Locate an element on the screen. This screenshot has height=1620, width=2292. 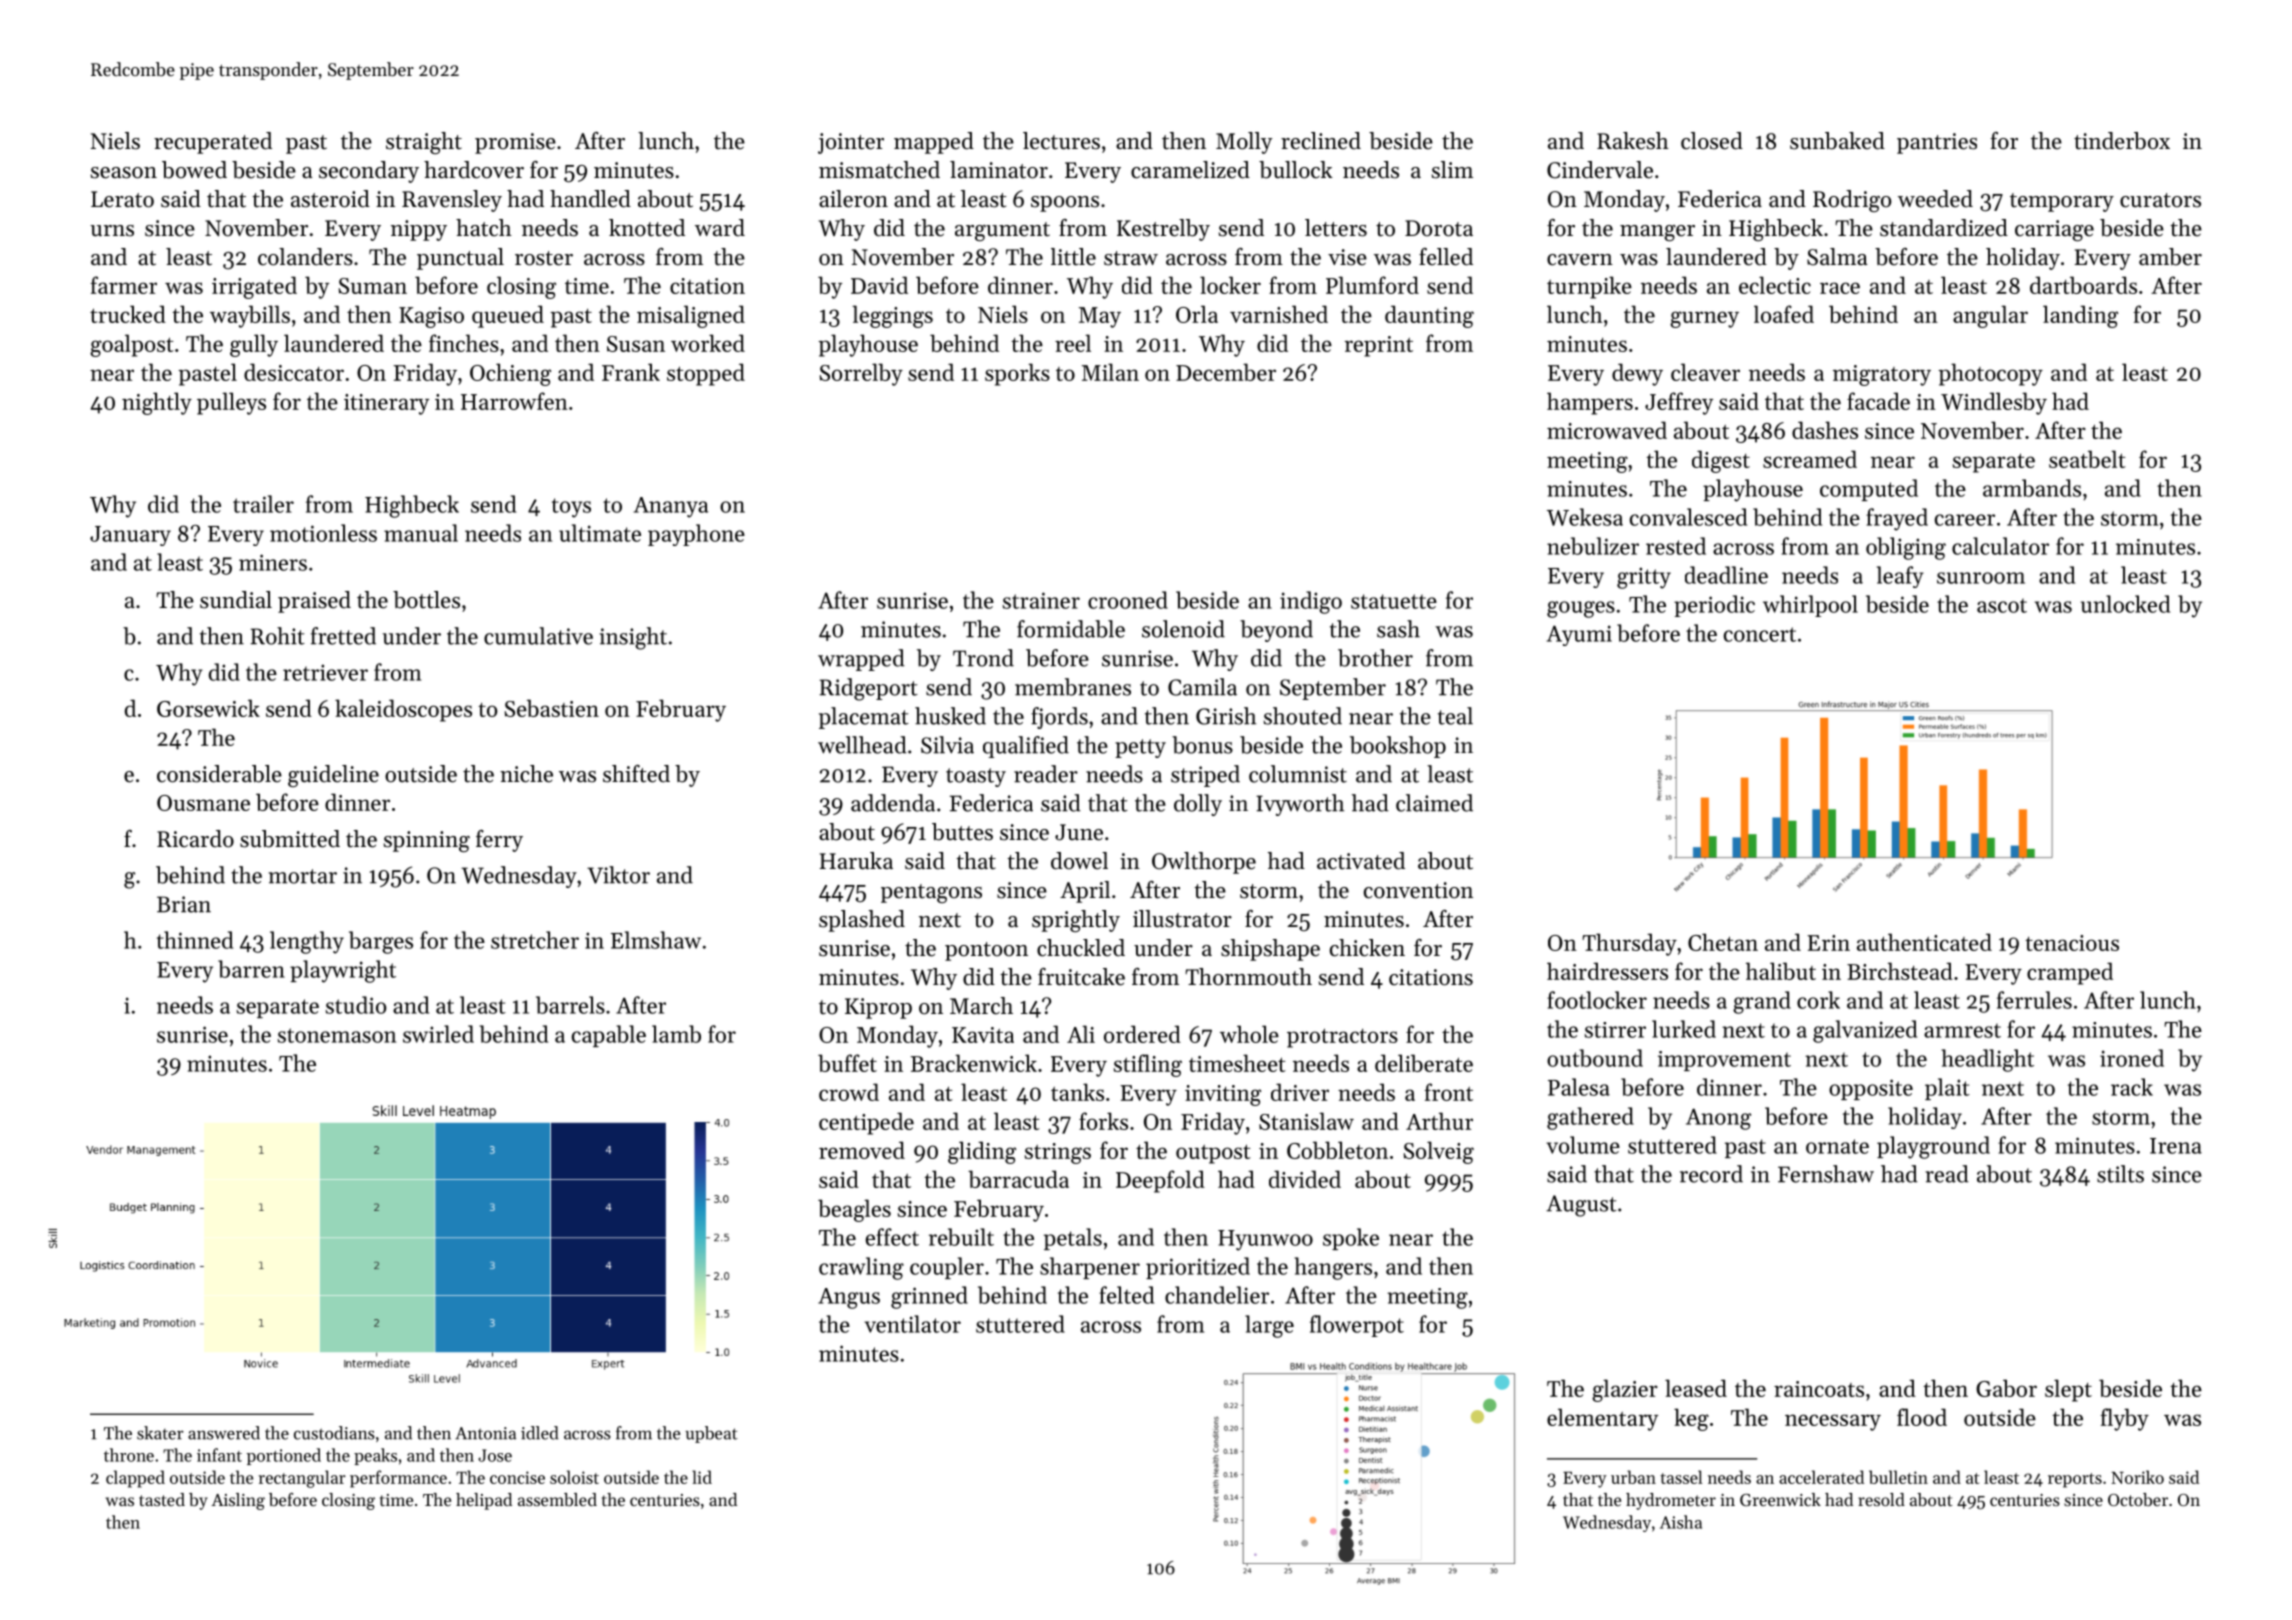
resold is located at coordinates (1881, 1499).
